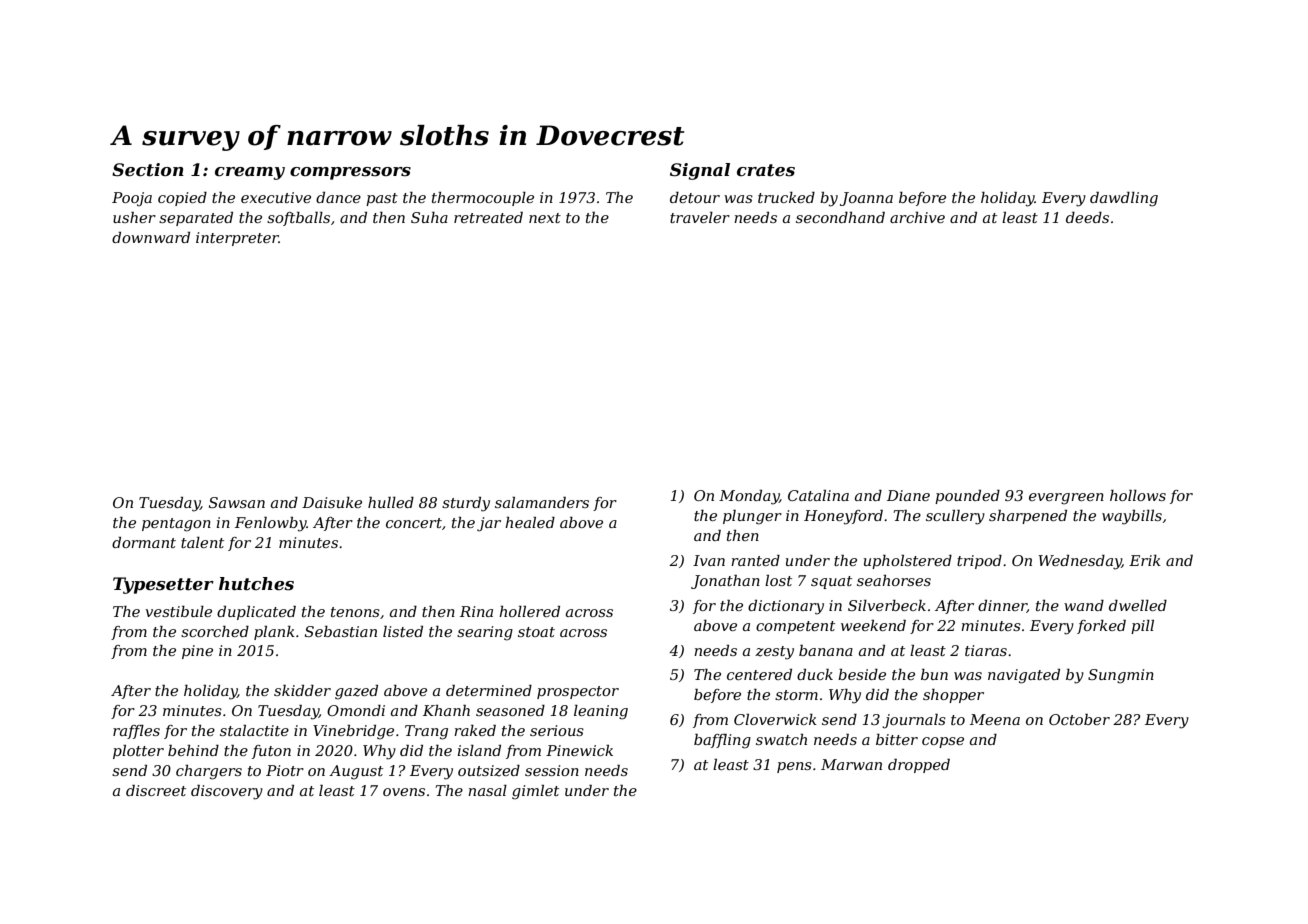 The image size is (1308, 924). Describe the element at coordinates (138, 752) in the image. I see `plotter` at that location.
